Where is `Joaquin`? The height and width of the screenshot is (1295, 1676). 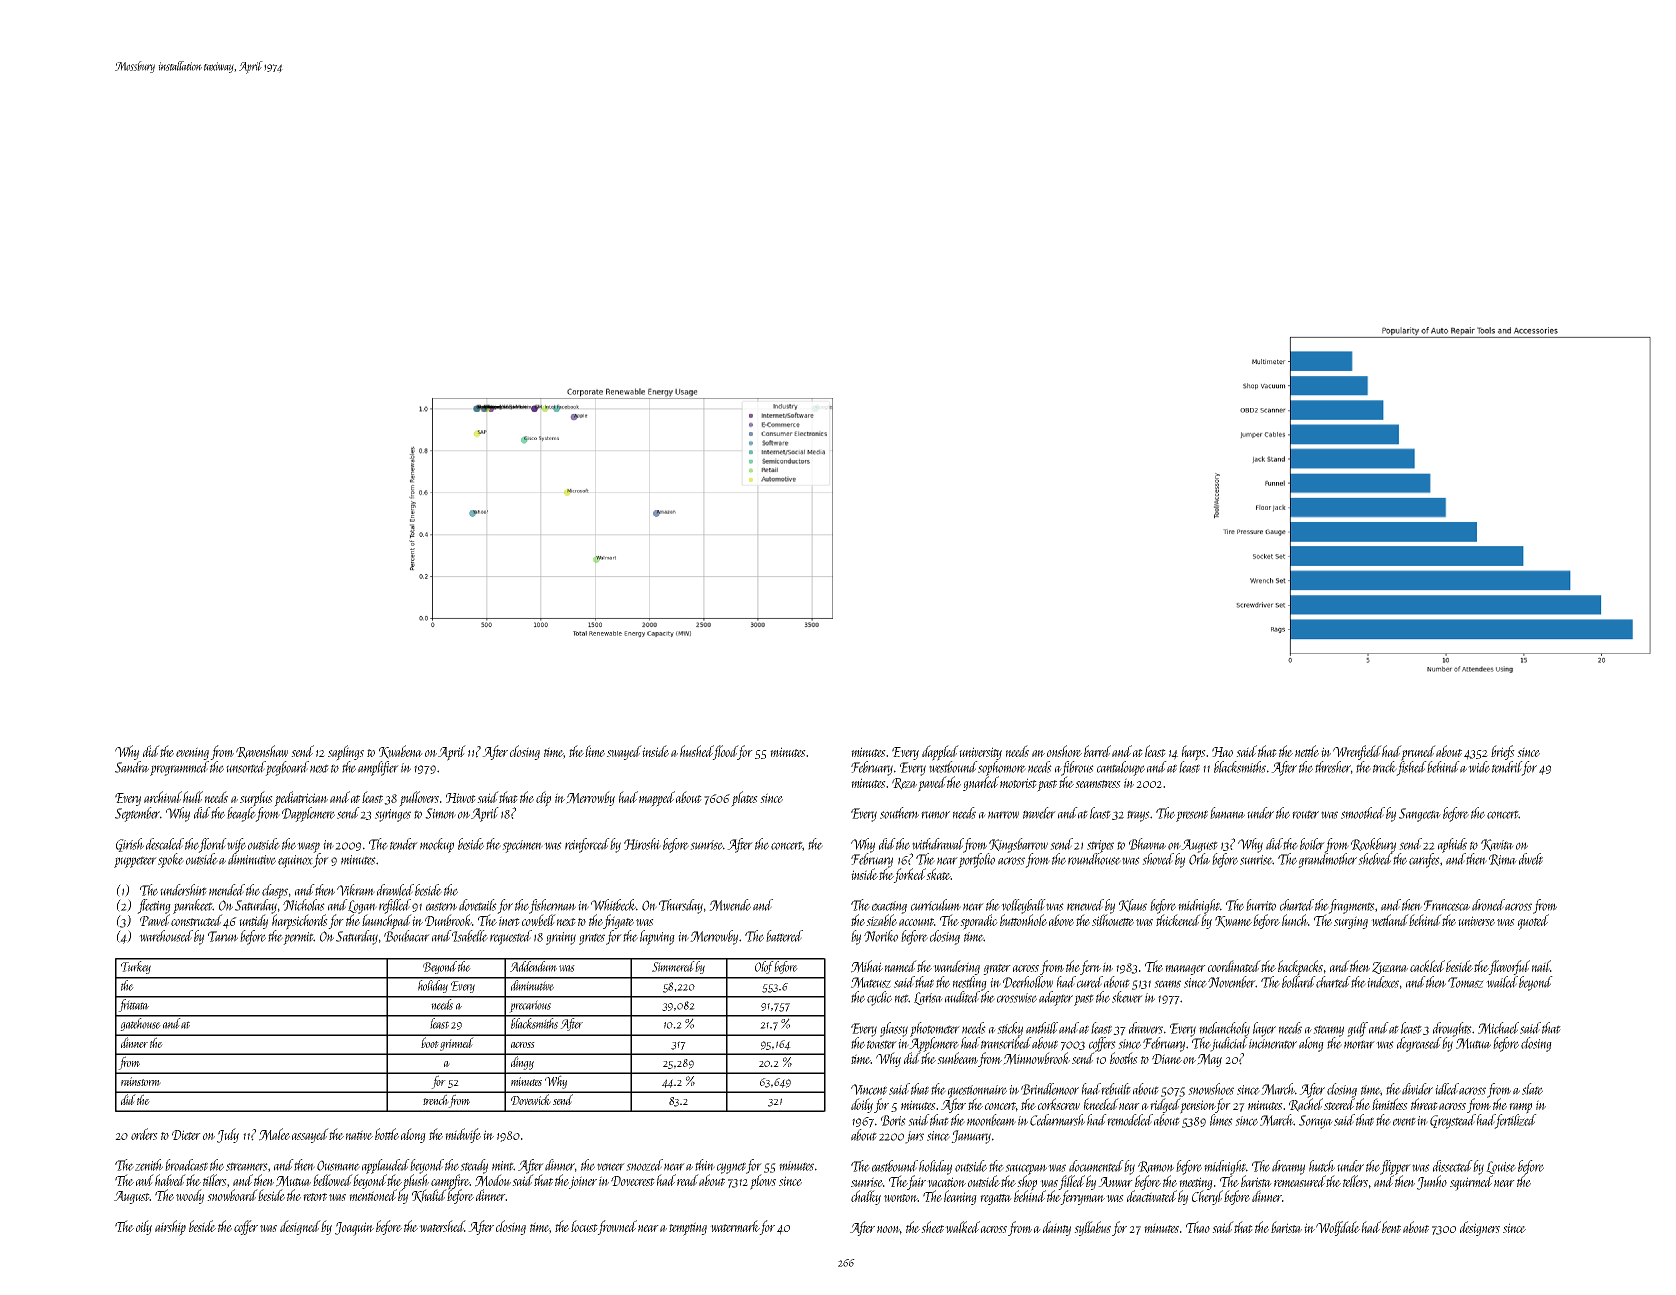 Joaquin is located at coordinates (354, 1229).
